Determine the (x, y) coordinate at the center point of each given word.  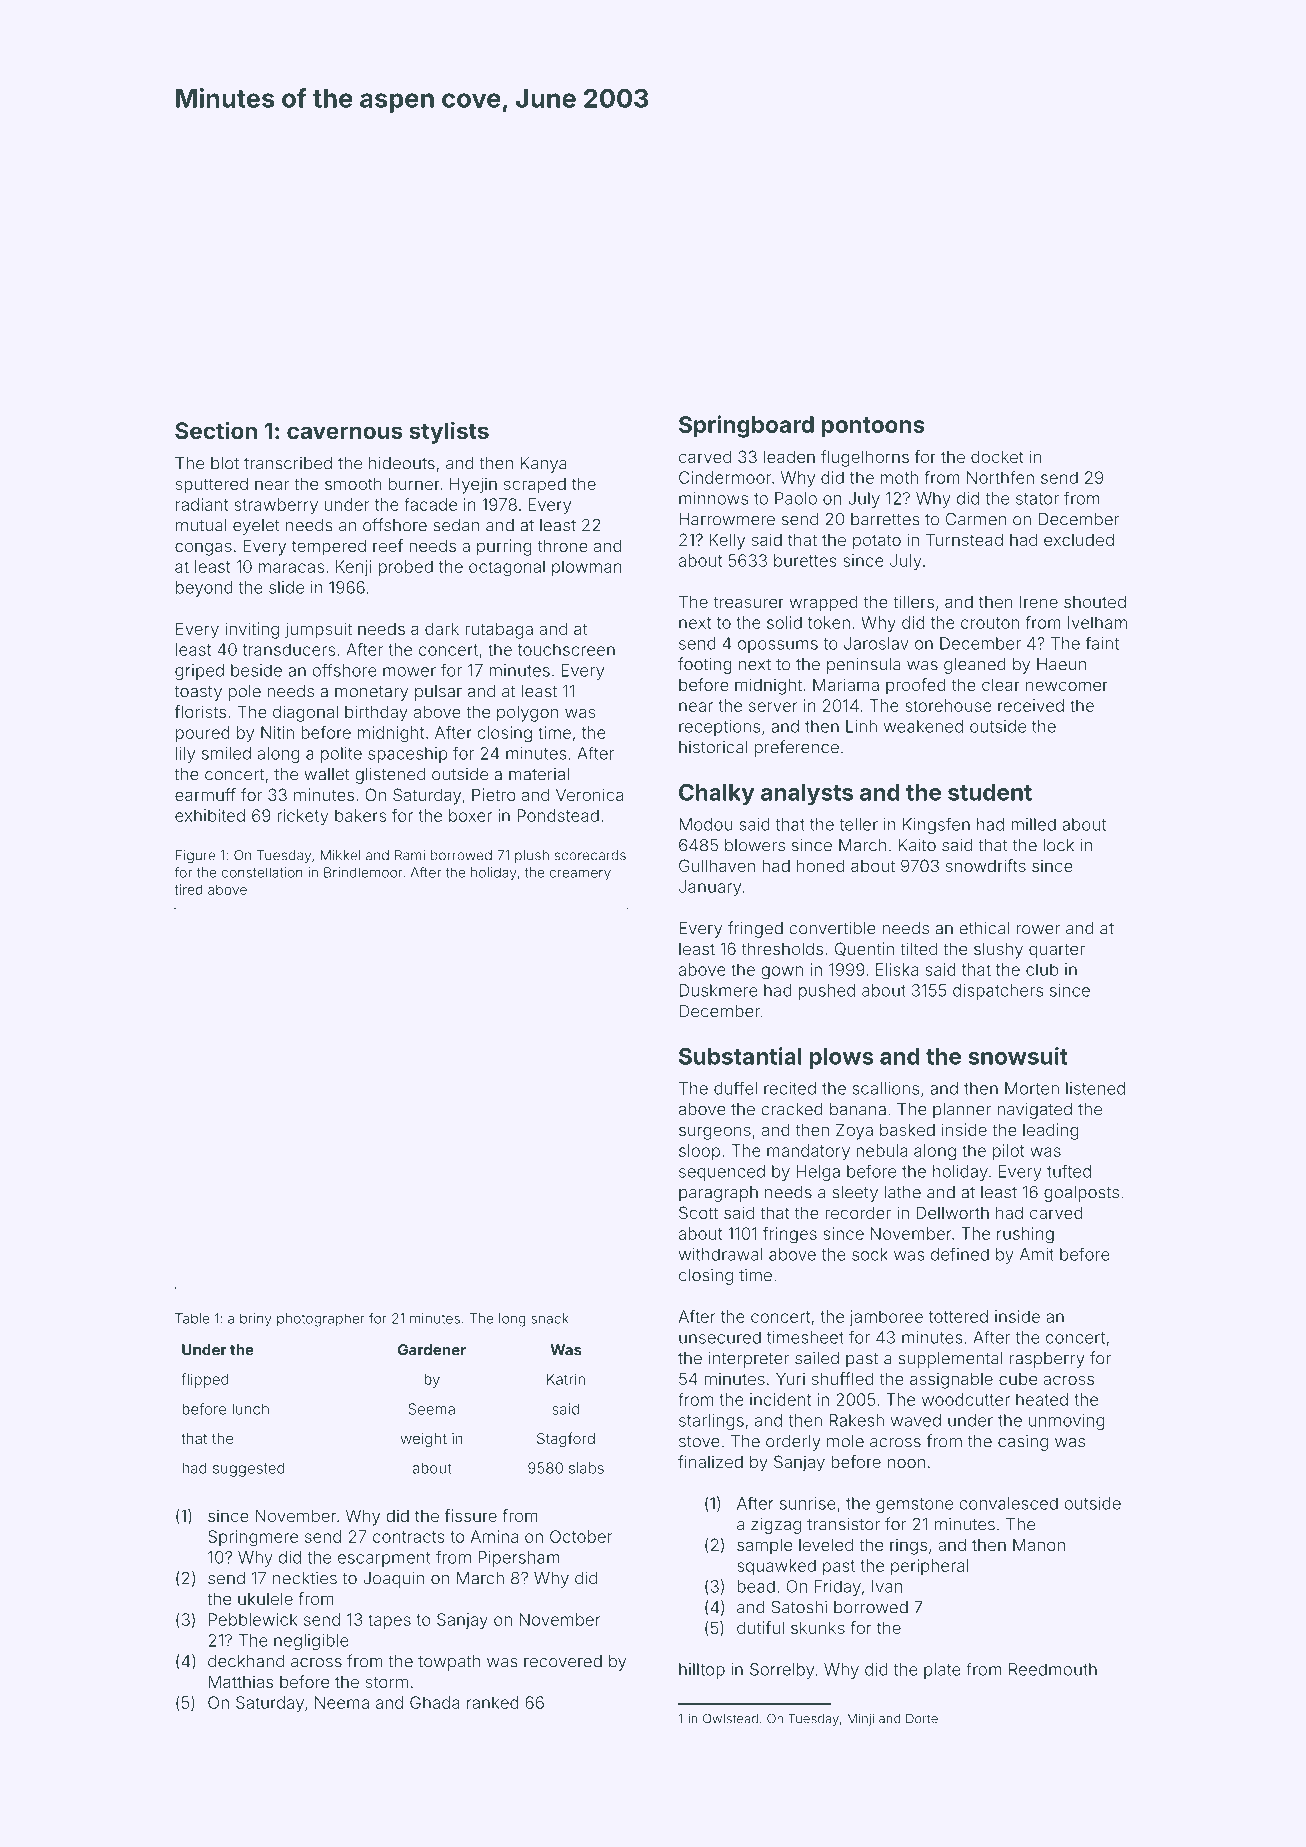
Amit (1037, 1254)
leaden (789, 456)
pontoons (873, 427)
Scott (698, 1212)
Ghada (435, 1702)
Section (216, 430)
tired (188, 889)
